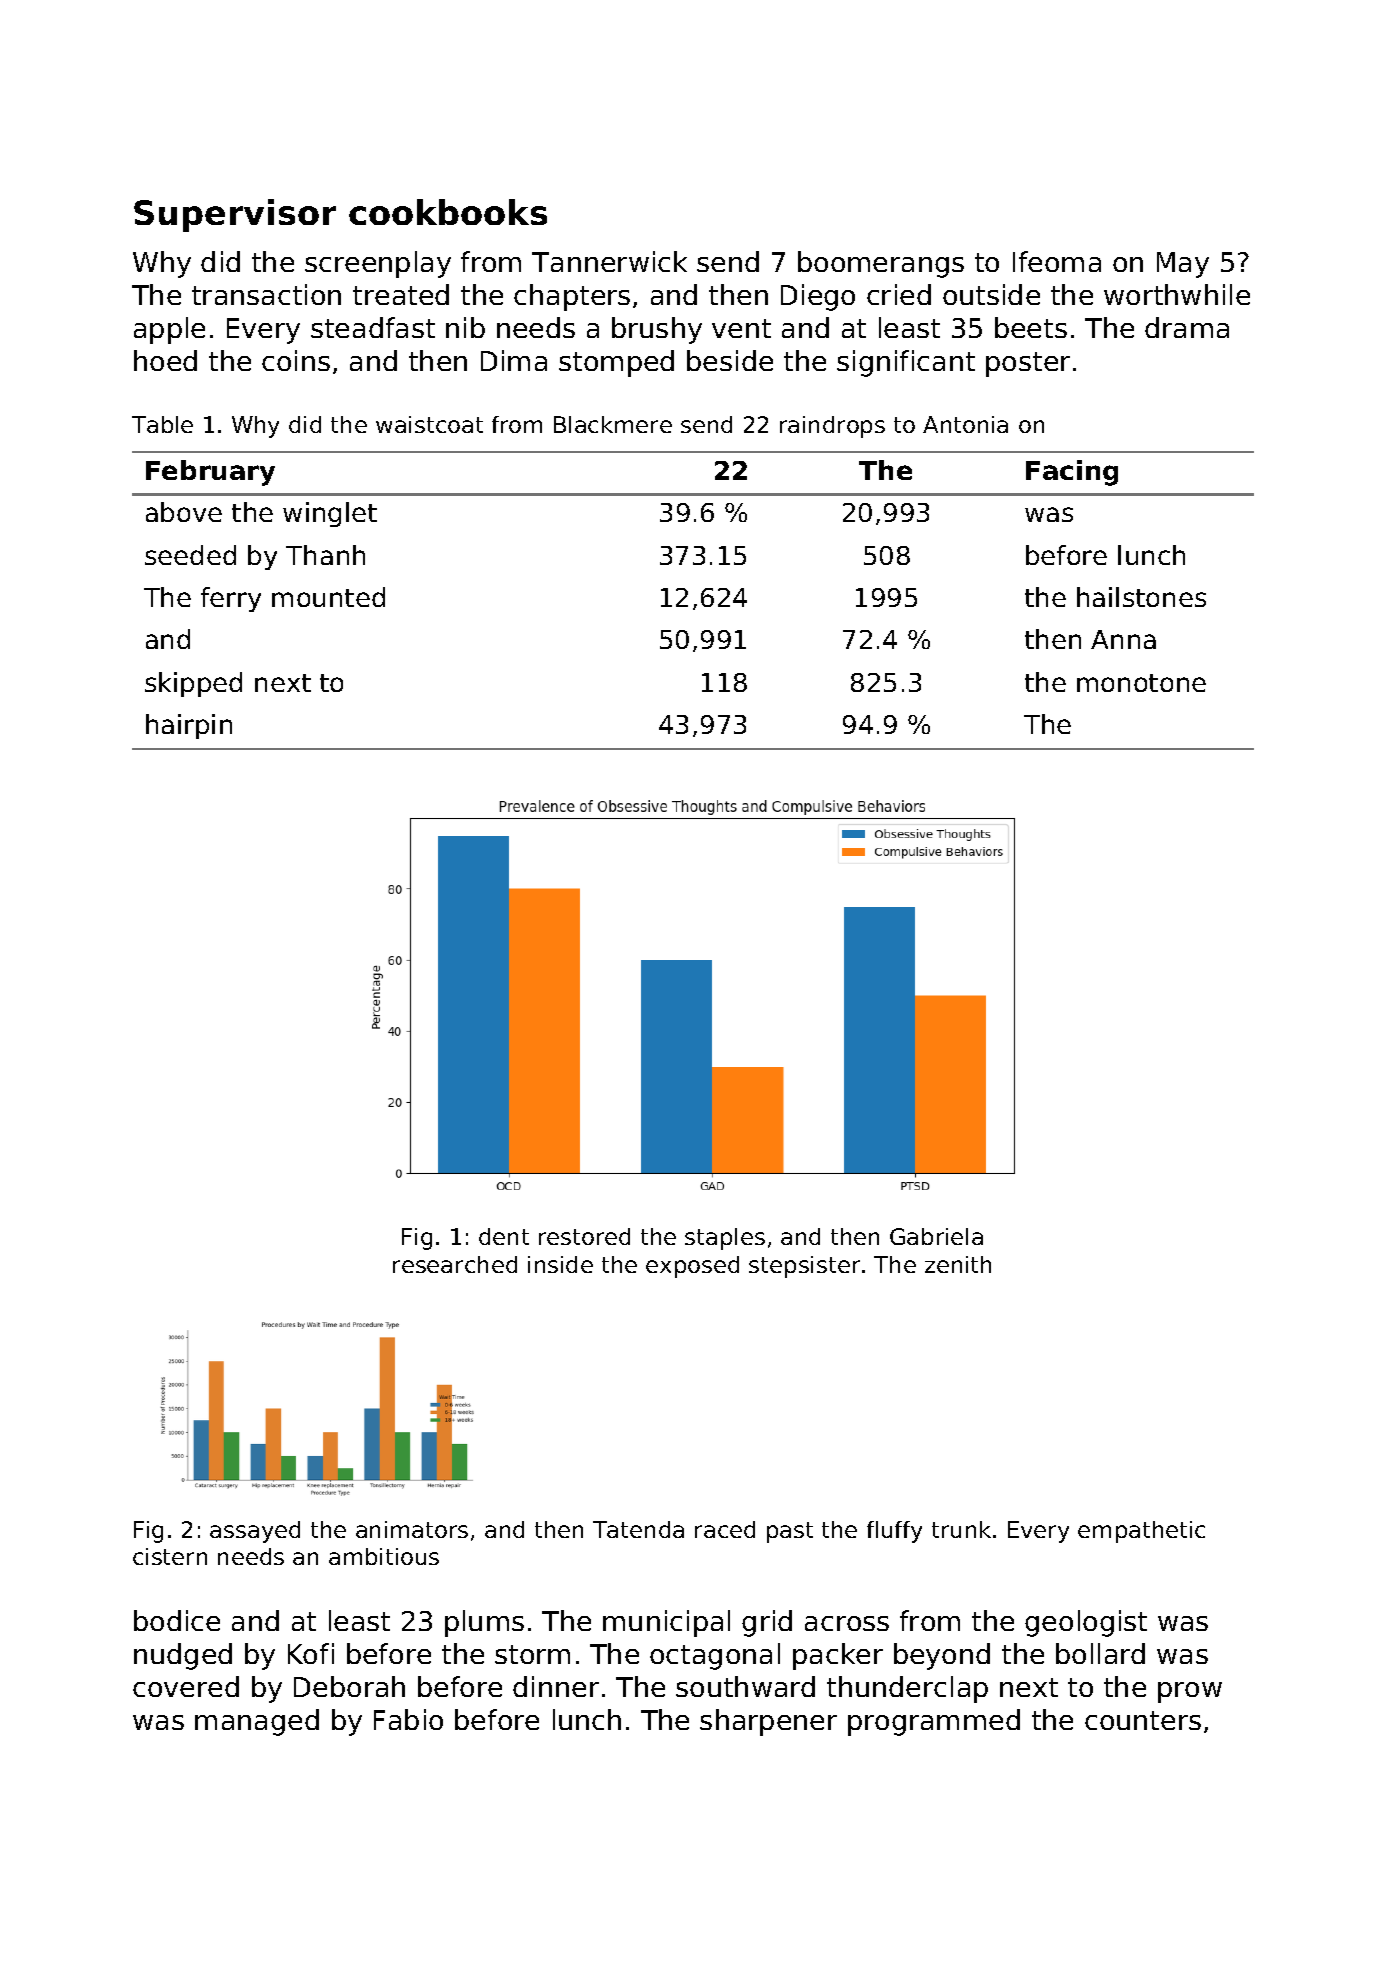 The width and height of the screenshot is (1386, 1969). What do you see at coordinates (804, 1267) in the screenshot?
I see `stepsister` at bounding box center [804, 1267].
